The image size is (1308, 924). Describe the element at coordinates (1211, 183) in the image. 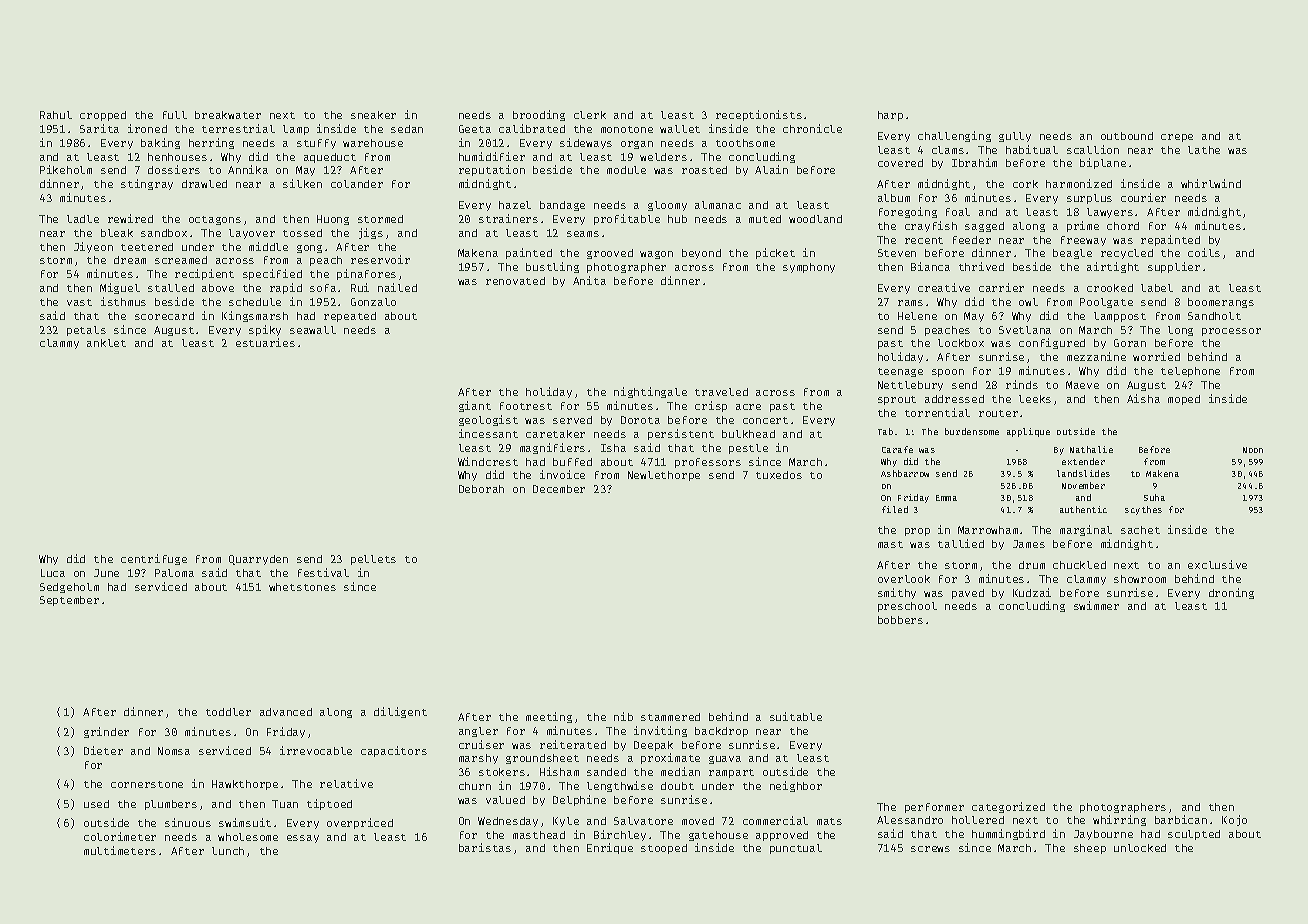

I see `whirlwind` at that location.
